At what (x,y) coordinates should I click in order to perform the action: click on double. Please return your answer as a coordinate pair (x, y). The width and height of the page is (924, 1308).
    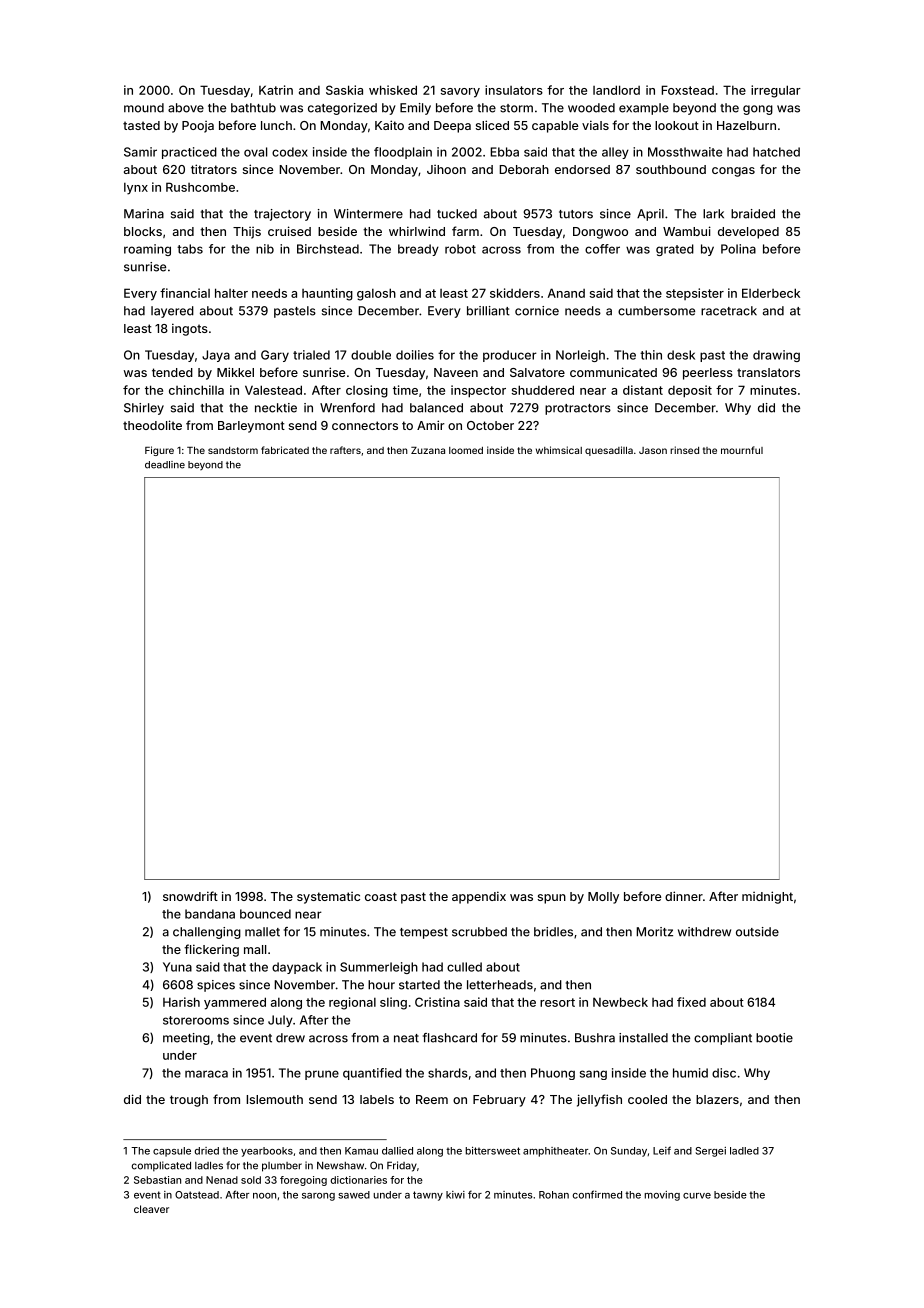
    Looking at the image, I should click on (371, 355).
